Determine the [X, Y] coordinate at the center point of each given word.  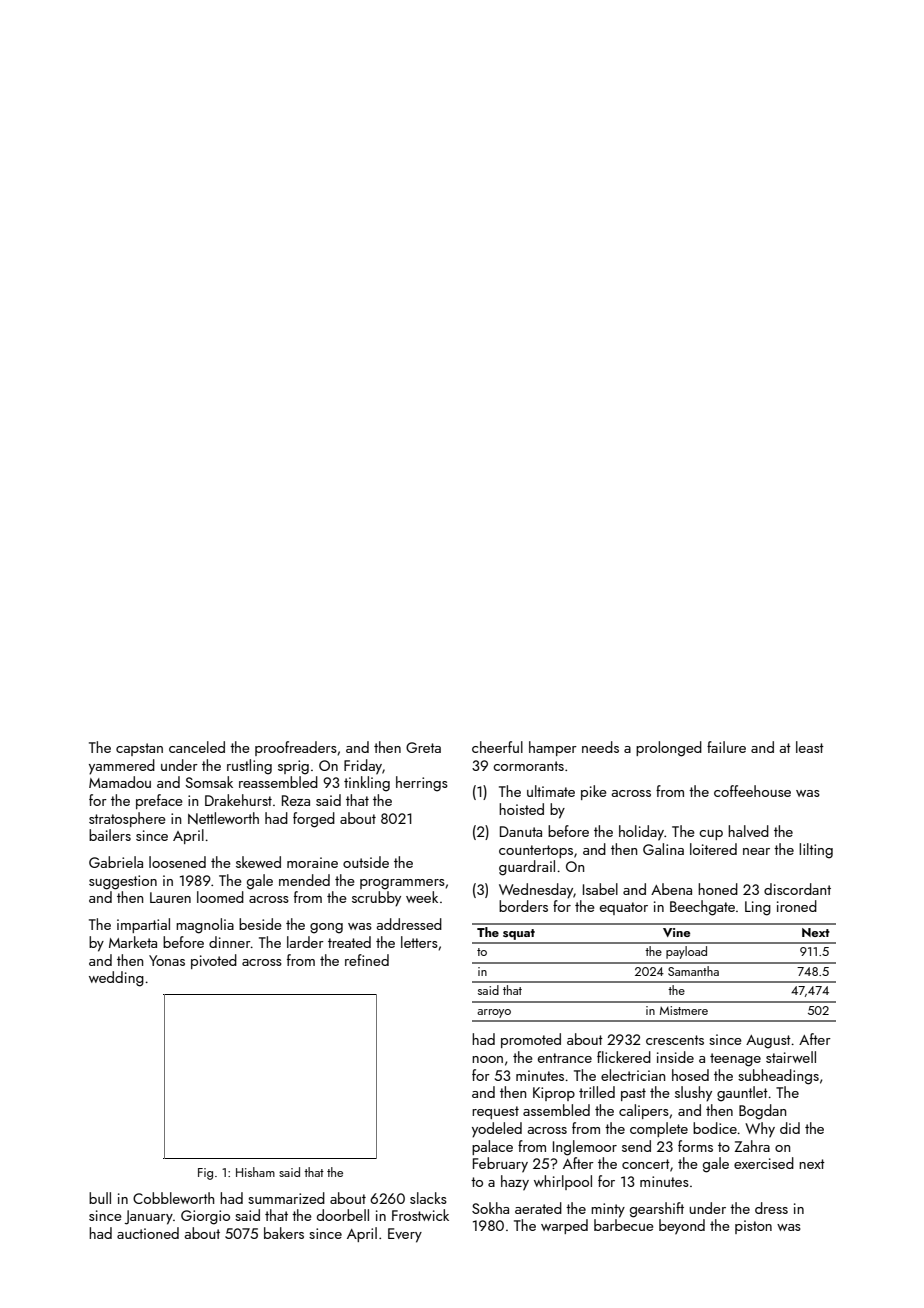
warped [564, 1226]
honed [718, 889]
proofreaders [296, 748]
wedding [116, 979]
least [810, 747]
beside [260, 924]
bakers [284, 1233]
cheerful [497, 747]
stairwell [791, 1057]
